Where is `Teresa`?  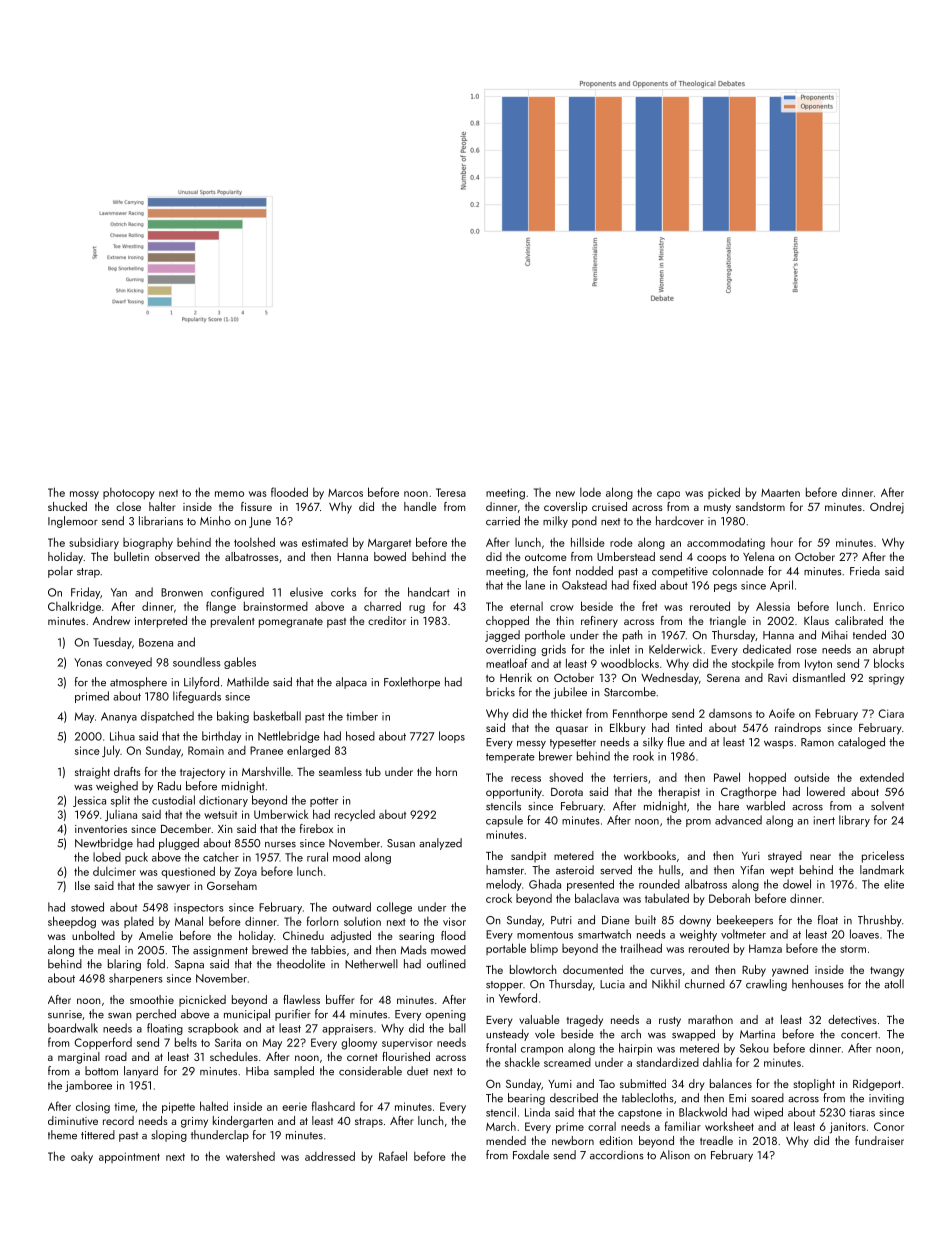 Teresa is located at coordinates (451, 492).
